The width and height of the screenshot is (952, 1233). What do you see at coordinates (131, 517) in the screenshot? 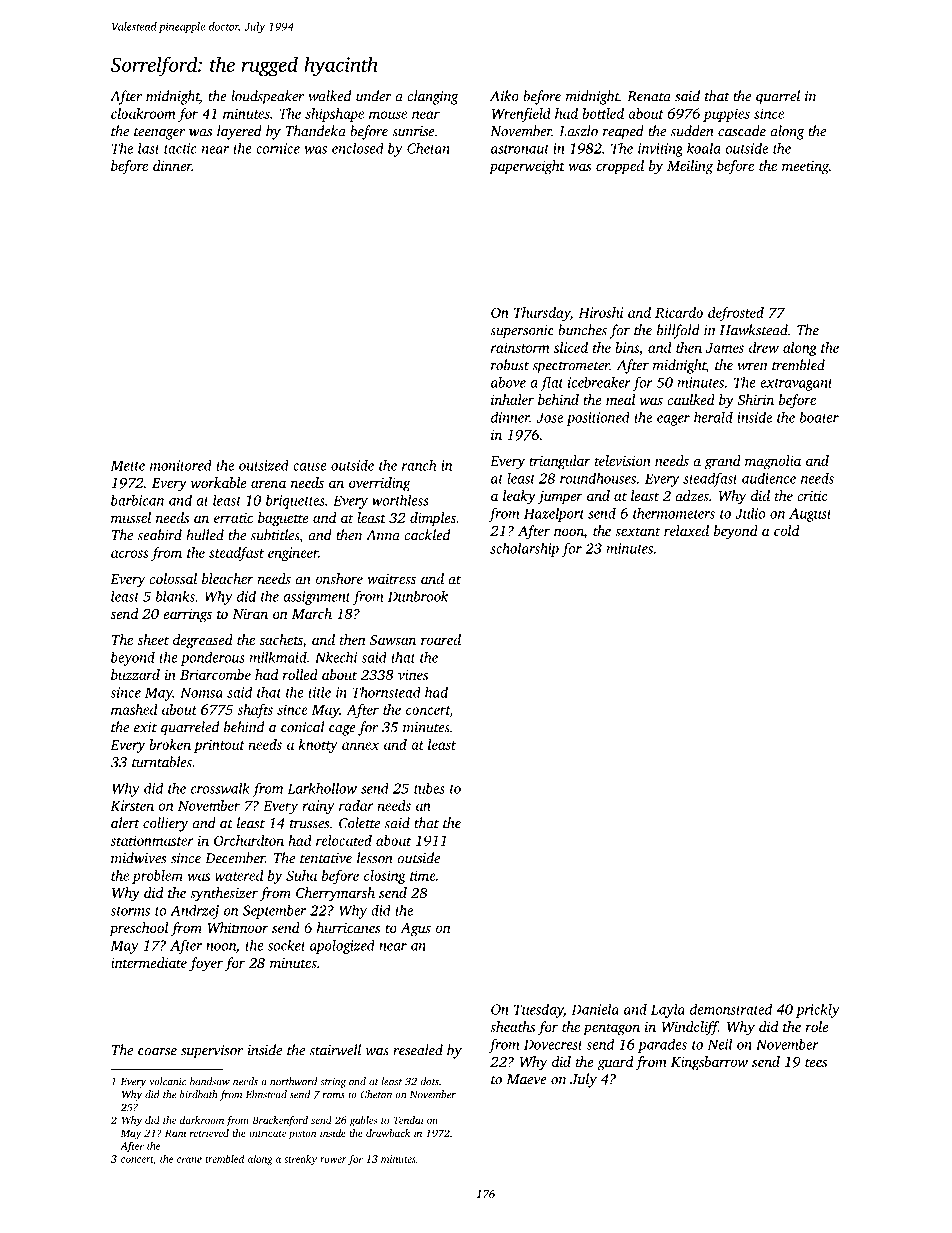
I see `mussel` at bounding box center [131, 517].
